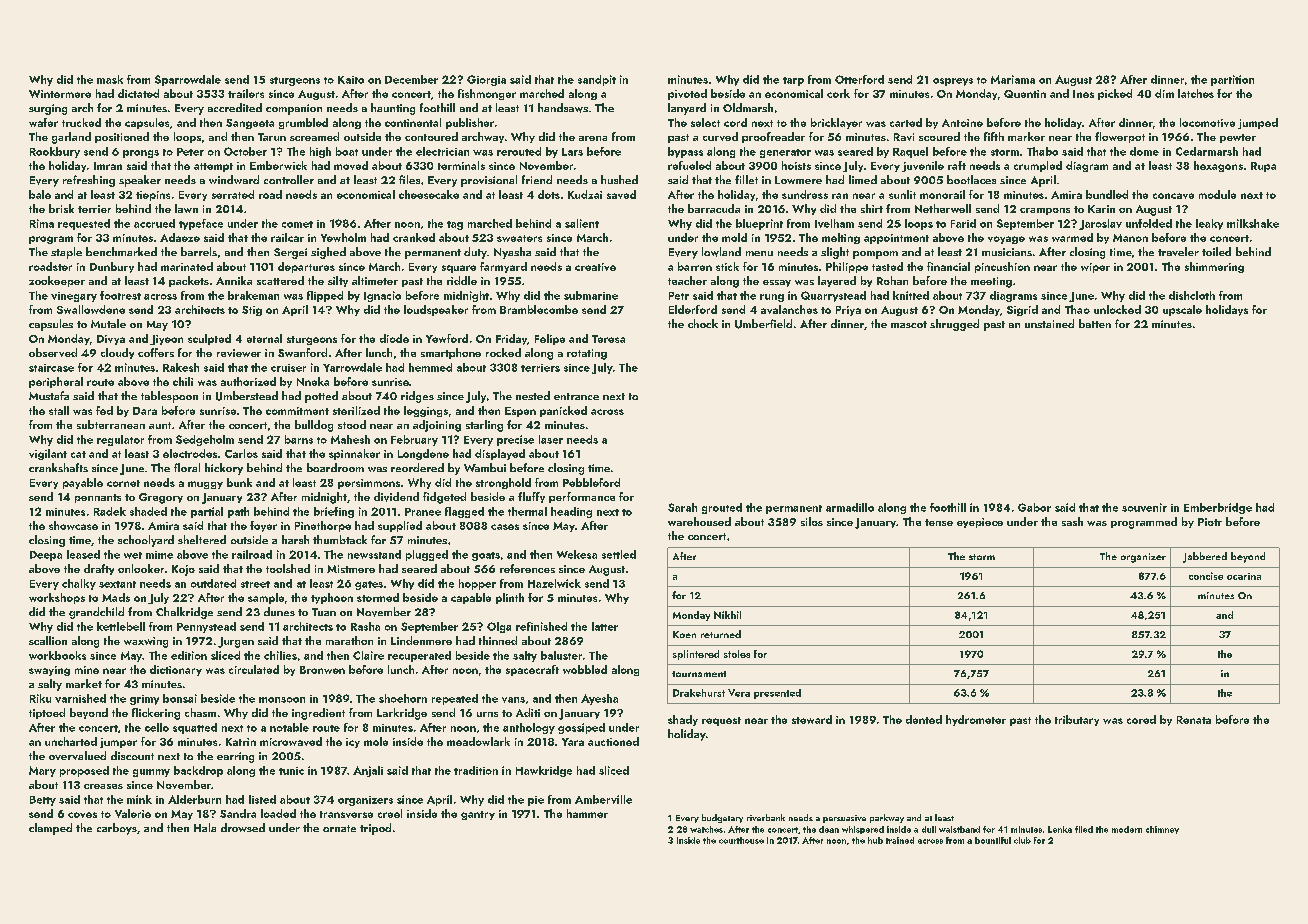  I want to click on workshops, so click(57, 598).
